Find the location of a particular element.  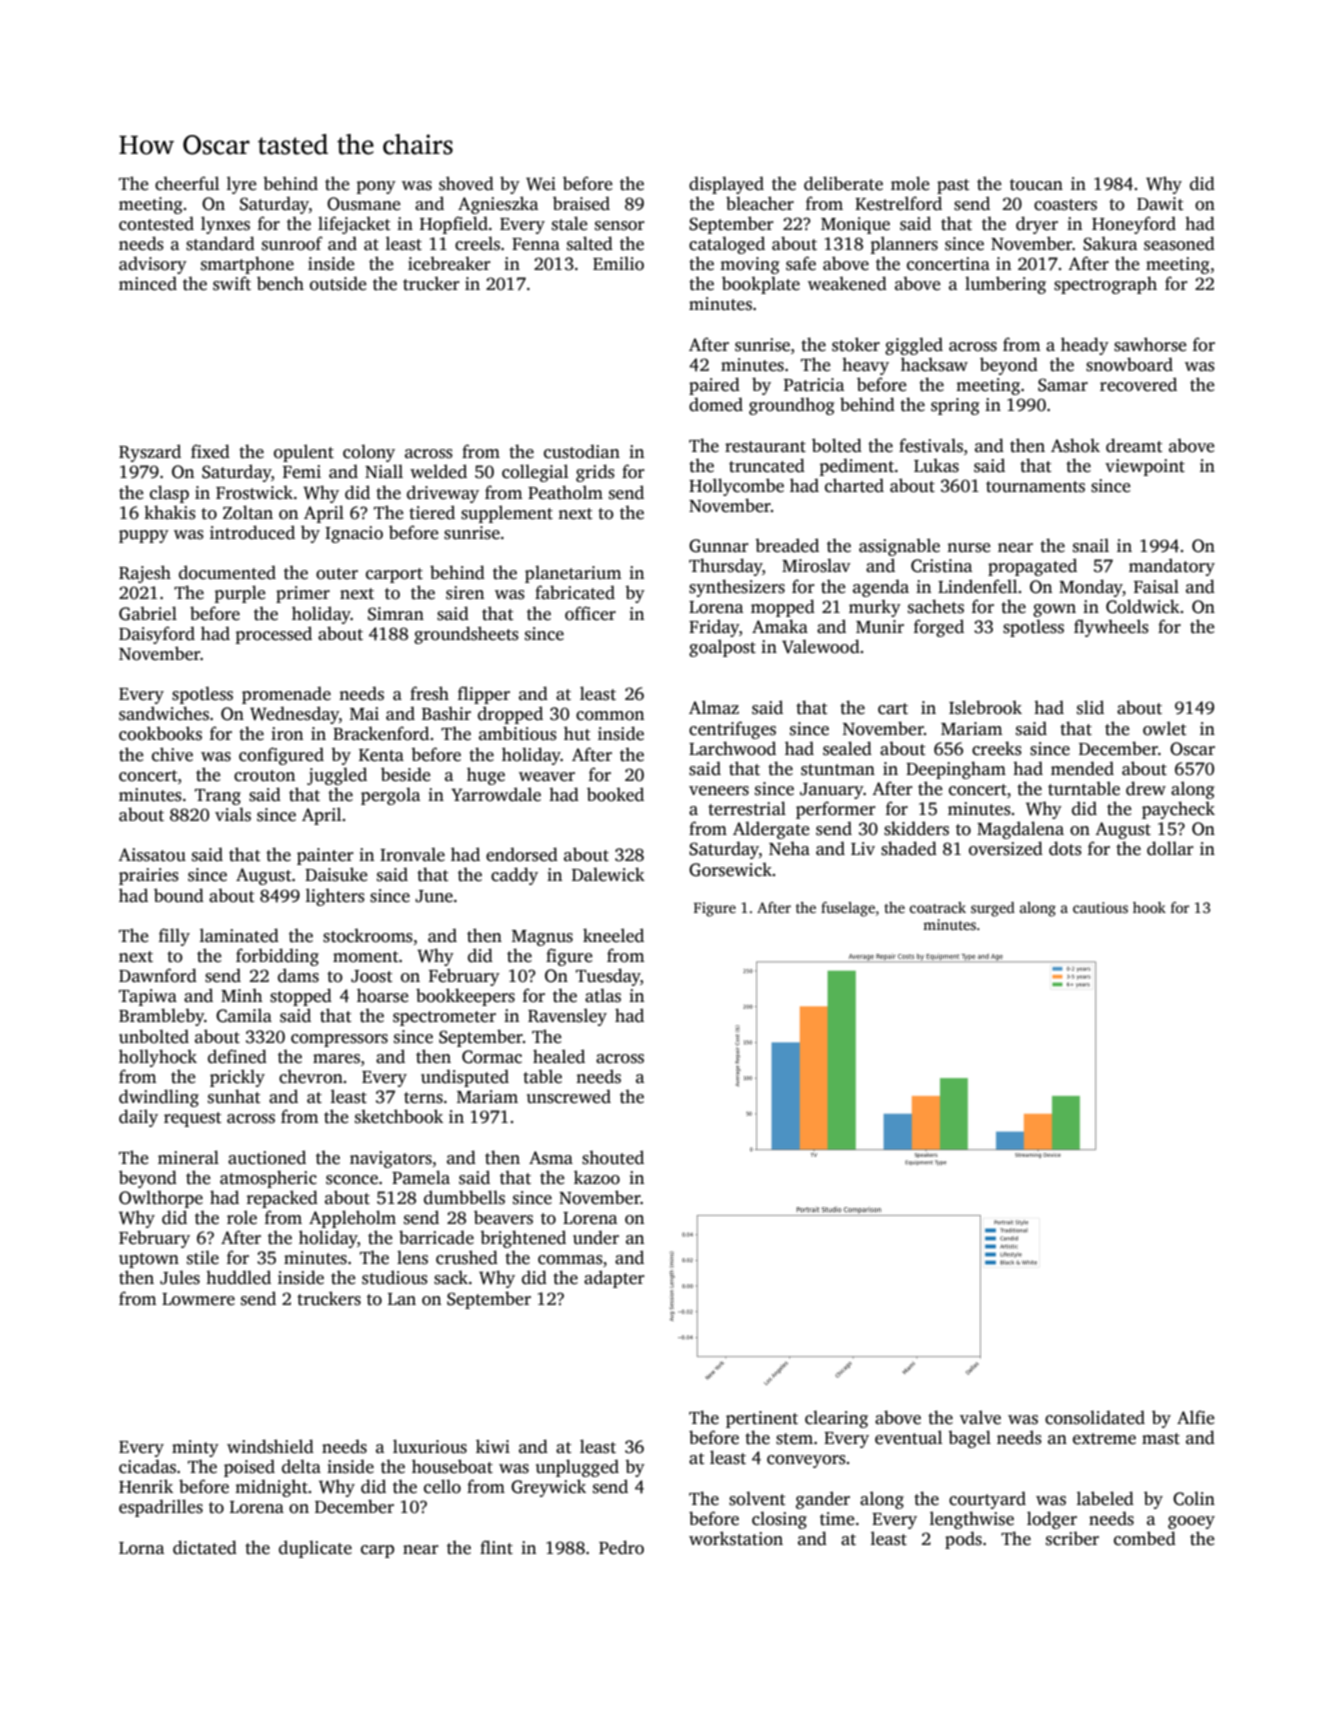

booked is located at coordinates (615, 794).
